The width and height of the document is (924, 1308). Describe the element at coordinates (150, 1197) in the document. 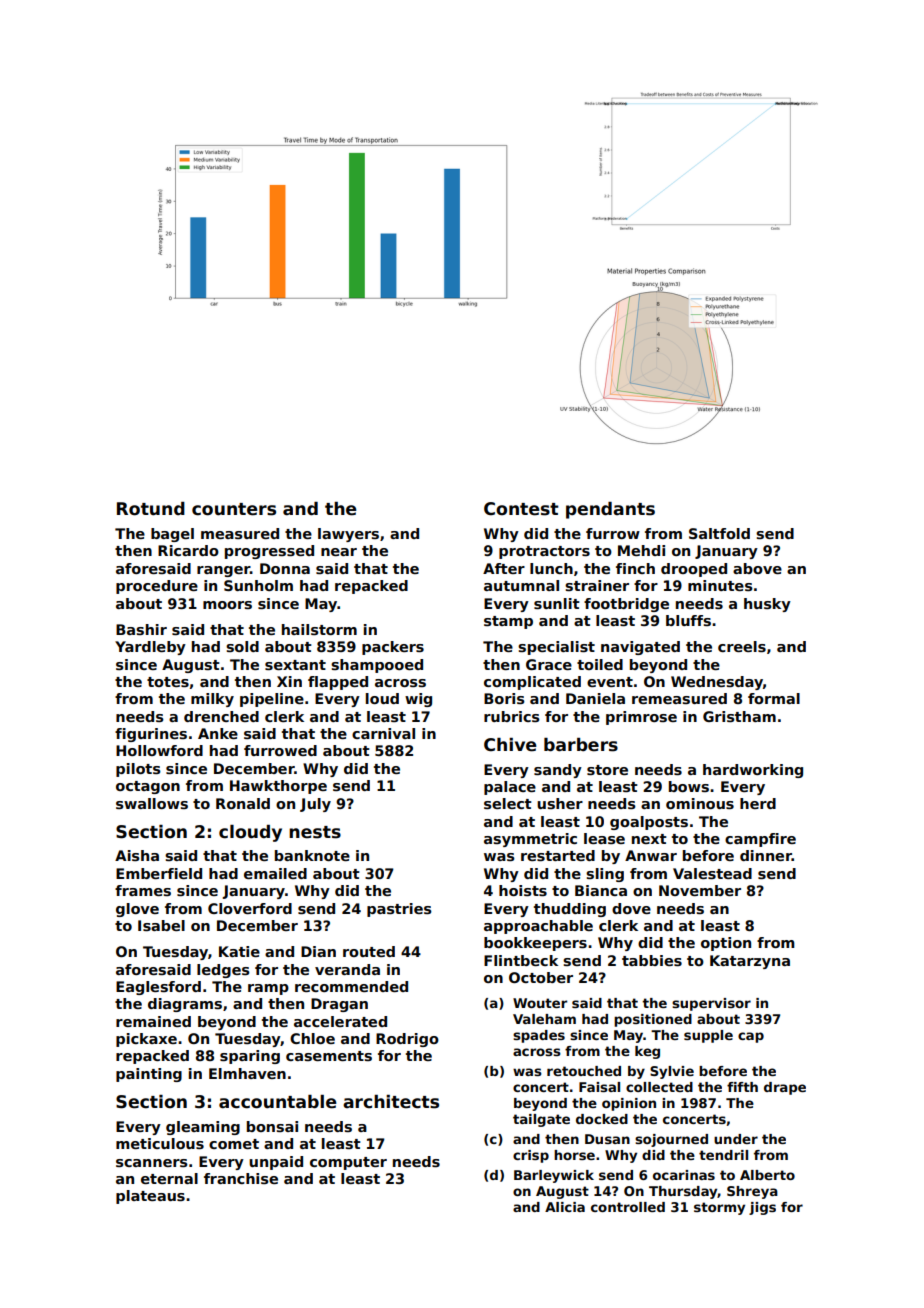

I see `plateaus` at that location.
